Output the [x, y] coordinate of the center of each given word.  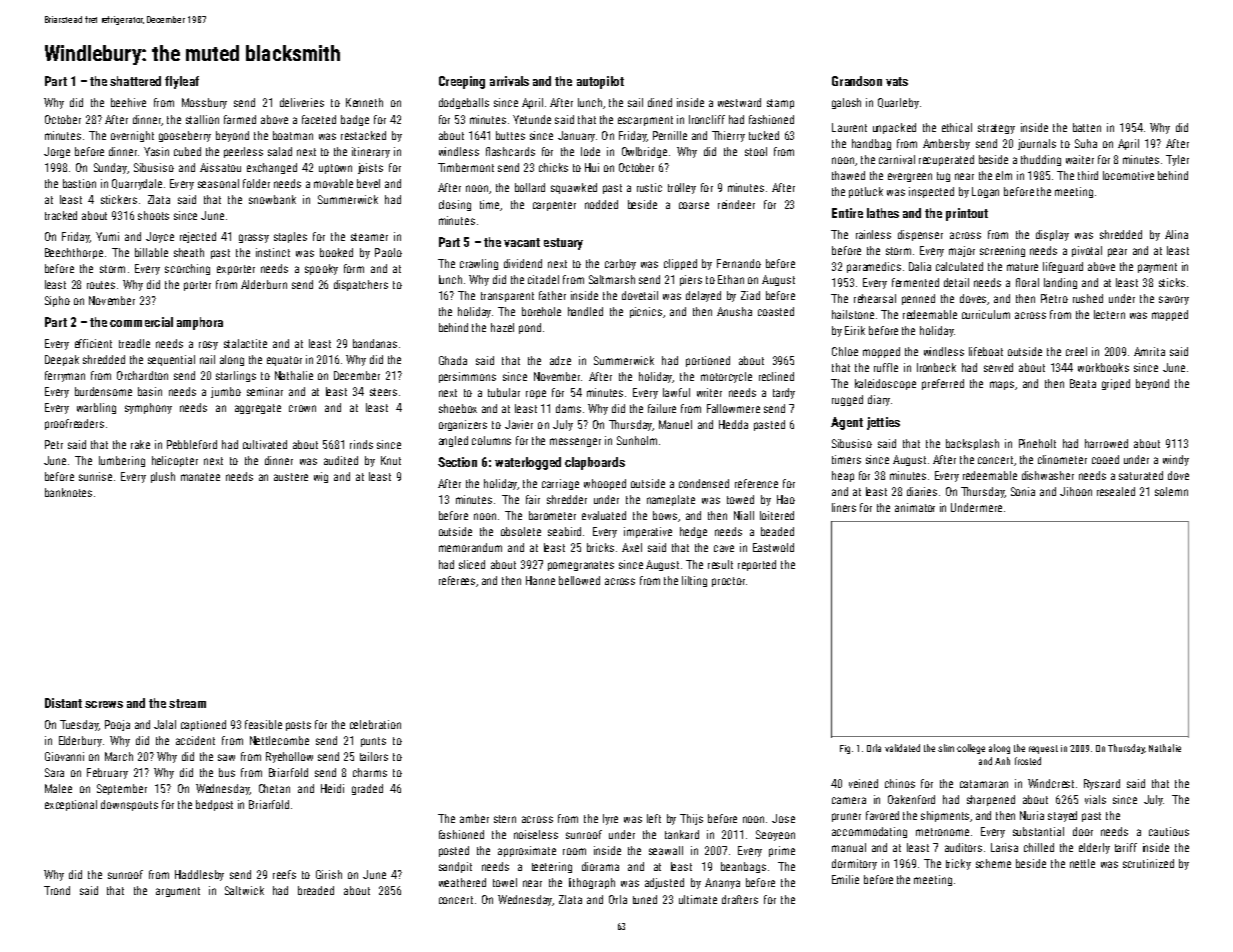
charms [370, 772]
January [576, 136]
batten [1087, 127]
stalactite [245, 343]
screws [104, 704]
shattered [135, 81]
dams [568, 408]
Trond [57, 890]
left [654, 818]
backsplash [972, 444]
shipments [946, 816]
